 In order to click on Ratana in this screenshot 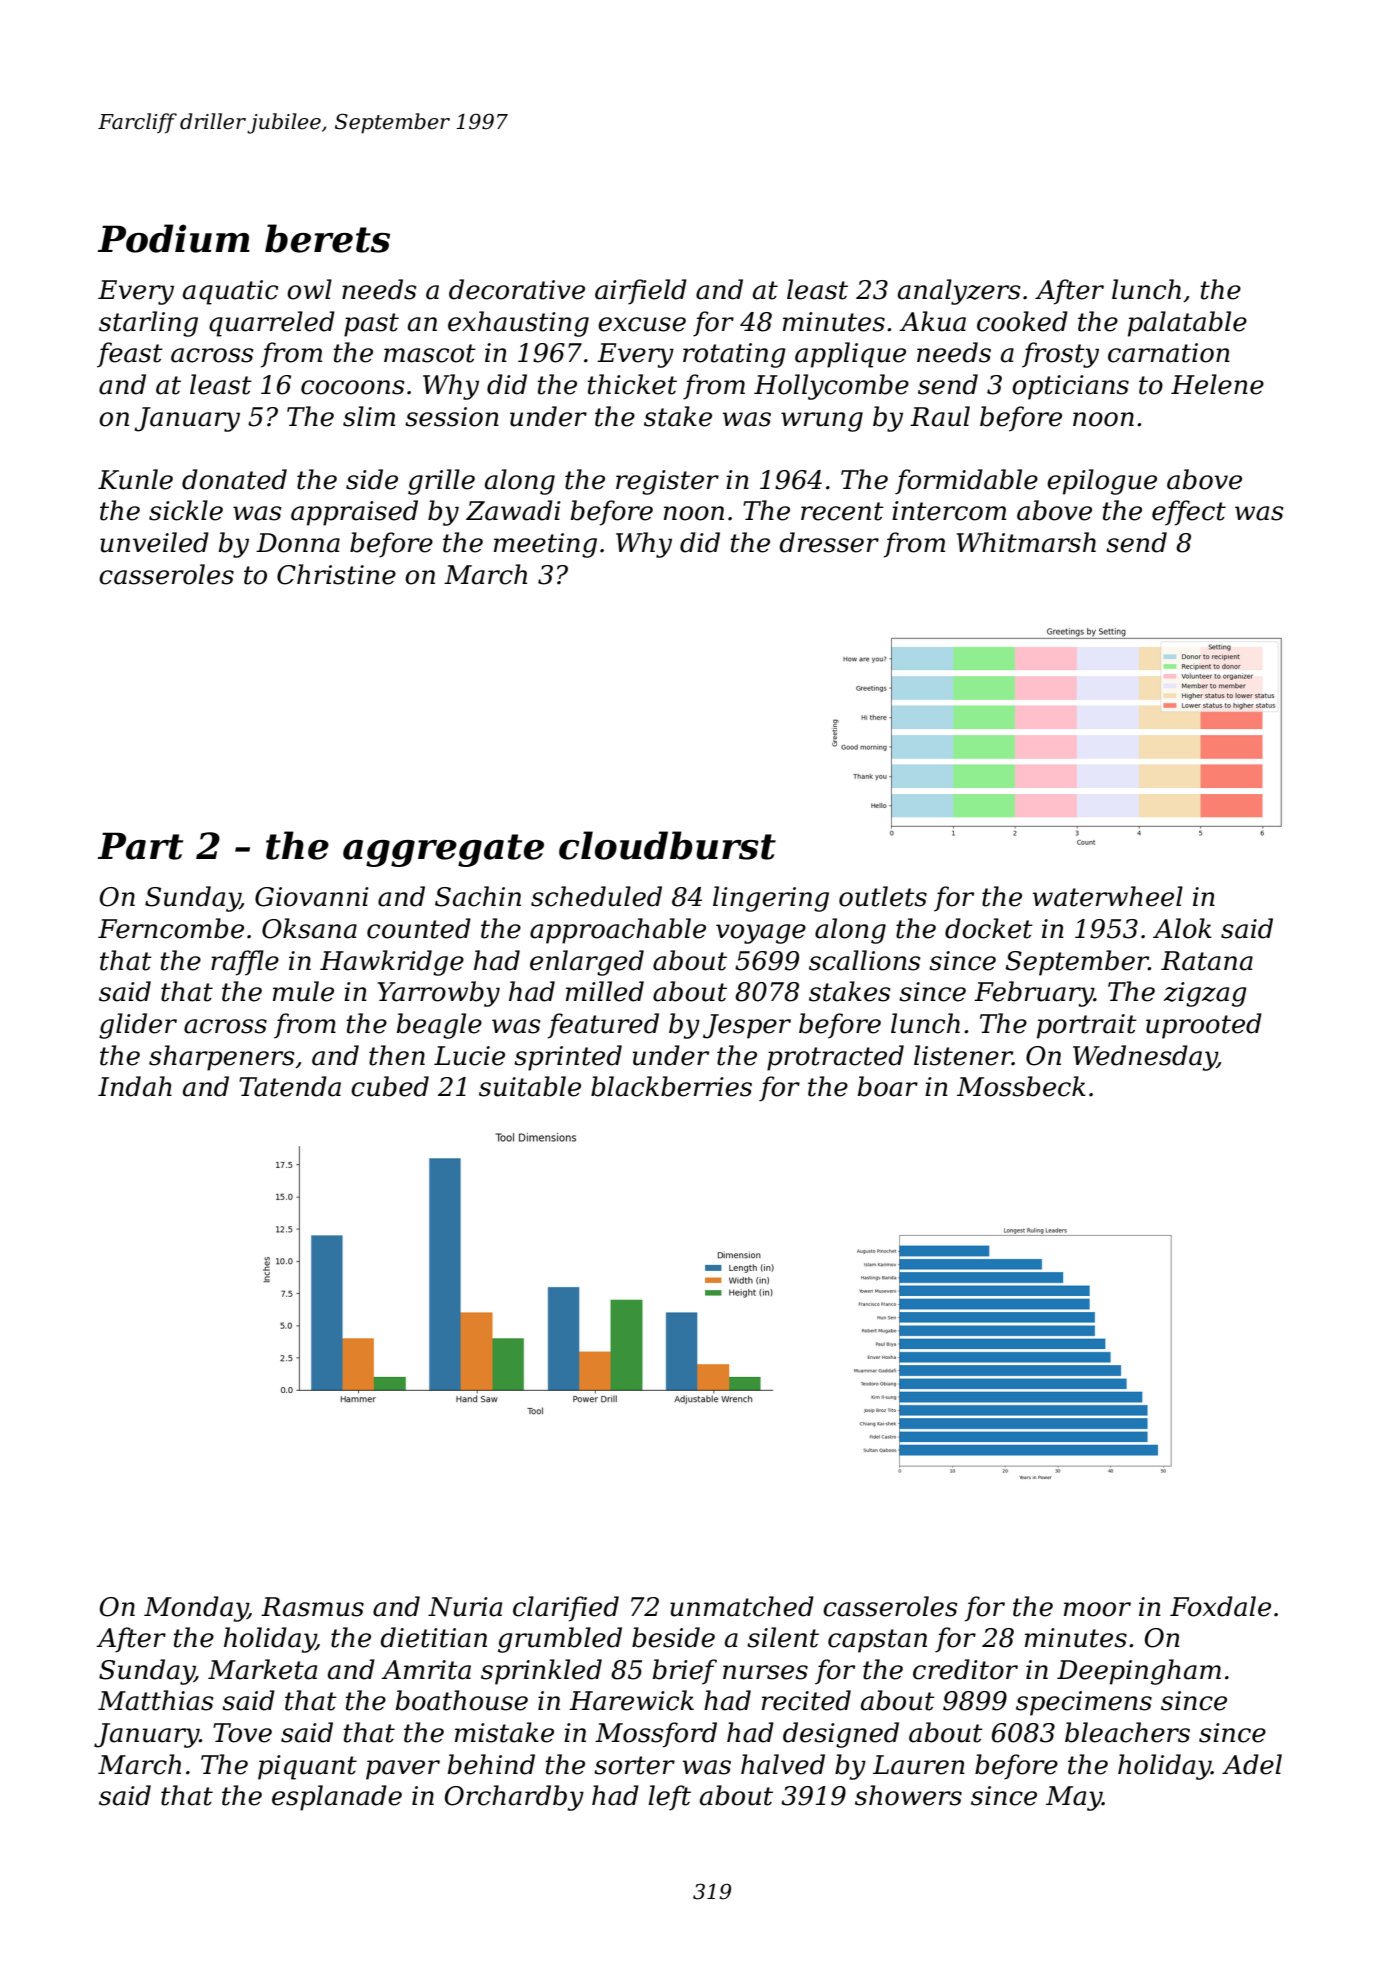, I will do `click(1207, 961)`.
